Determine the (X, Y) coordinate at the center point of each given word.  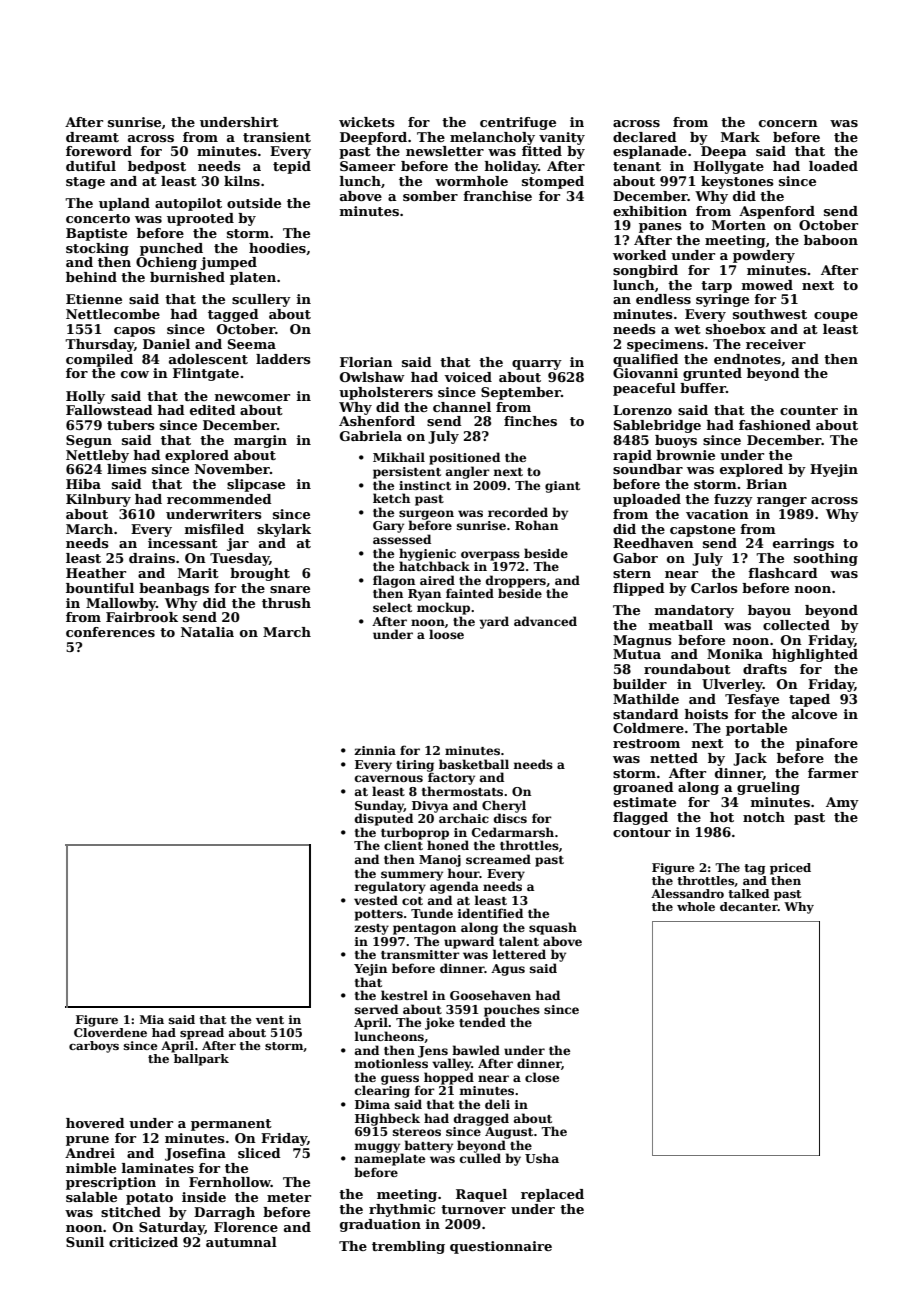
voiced (468, 377)
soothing (826, 559)
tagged (233, 315)
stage (85, 183)
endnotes (747, 359)
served (376, 1009)
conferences (110, 632)
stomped (553, 182)
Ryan (424, 595)
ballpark (201, 1060)
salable (91, 1197)
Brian (766, 484)
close (542, 1077)
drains (152, 558)
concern (788, 123)
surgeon (426, 515)
